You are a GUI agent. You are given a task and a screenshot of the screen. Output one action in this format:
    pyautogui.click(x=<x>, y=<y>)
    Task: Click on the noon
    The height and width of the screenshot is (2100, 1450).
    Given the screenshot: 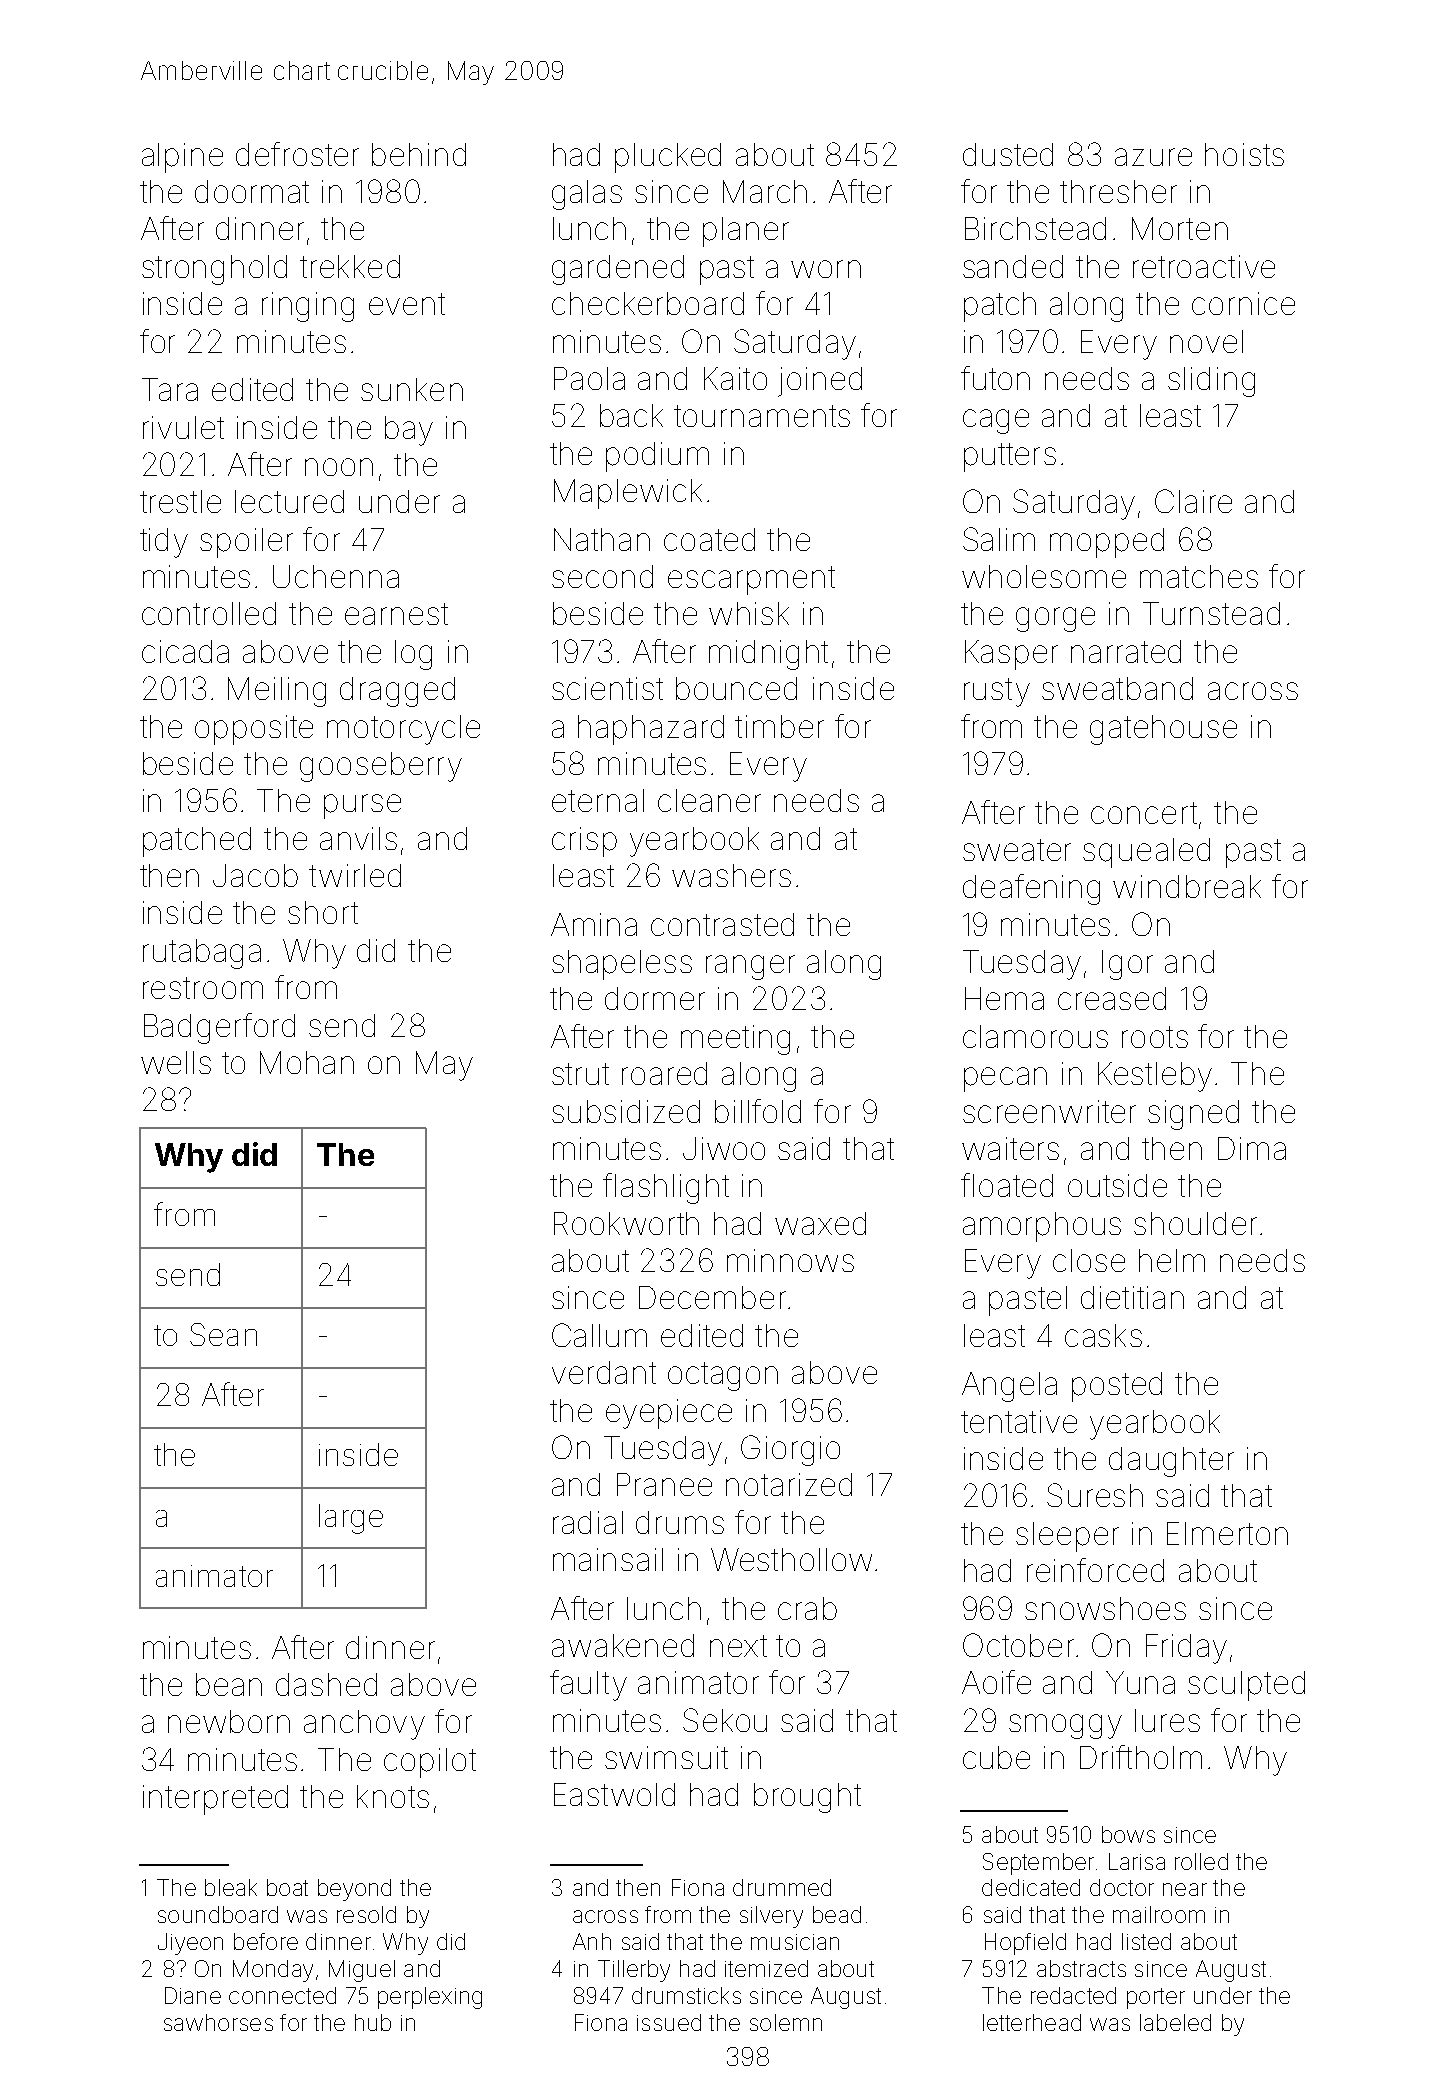 What is the action you would take?
    pyautogui.click(x=339, y=467)
